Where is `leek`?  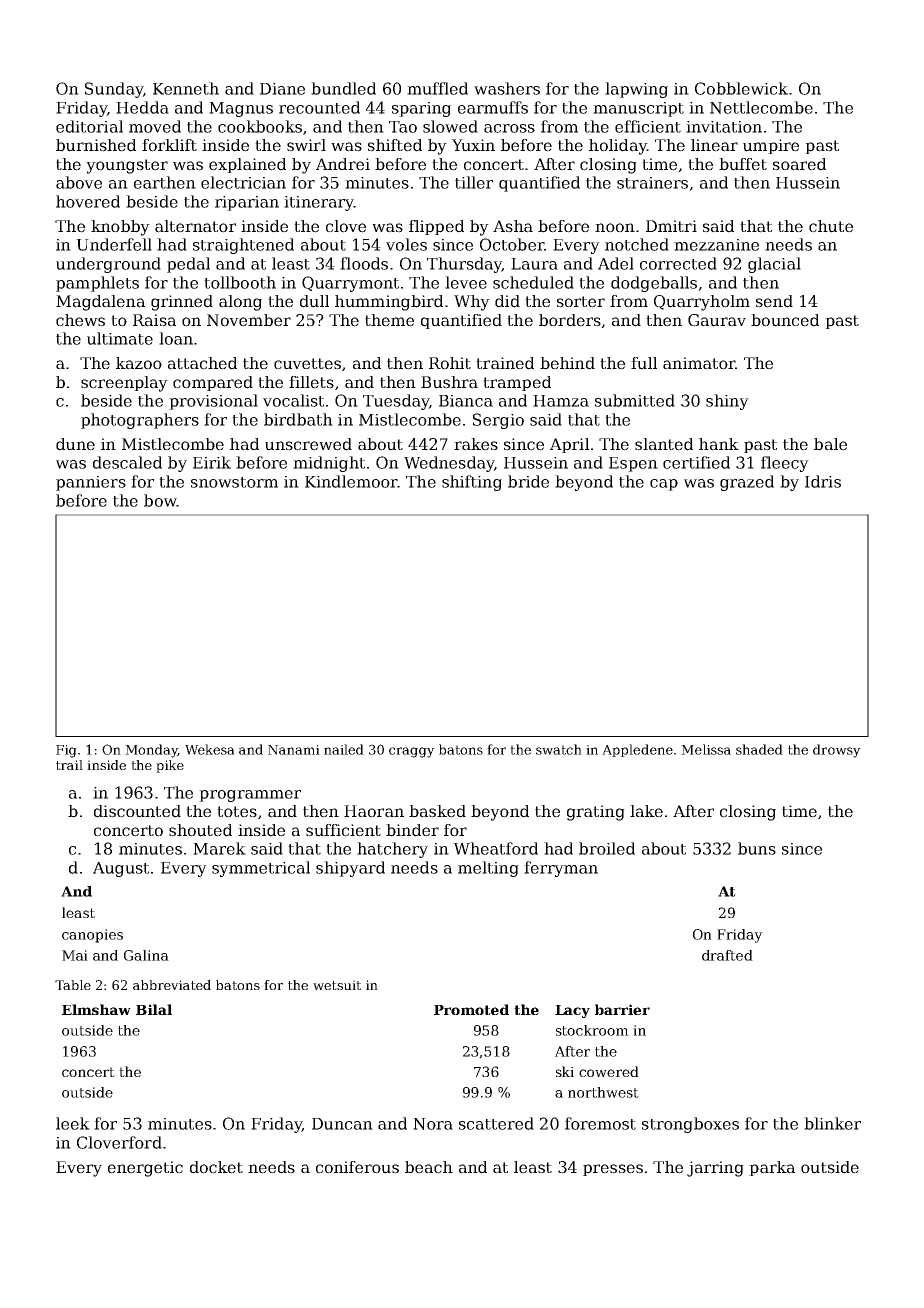 leek is located at coordinates (73, 1123).
